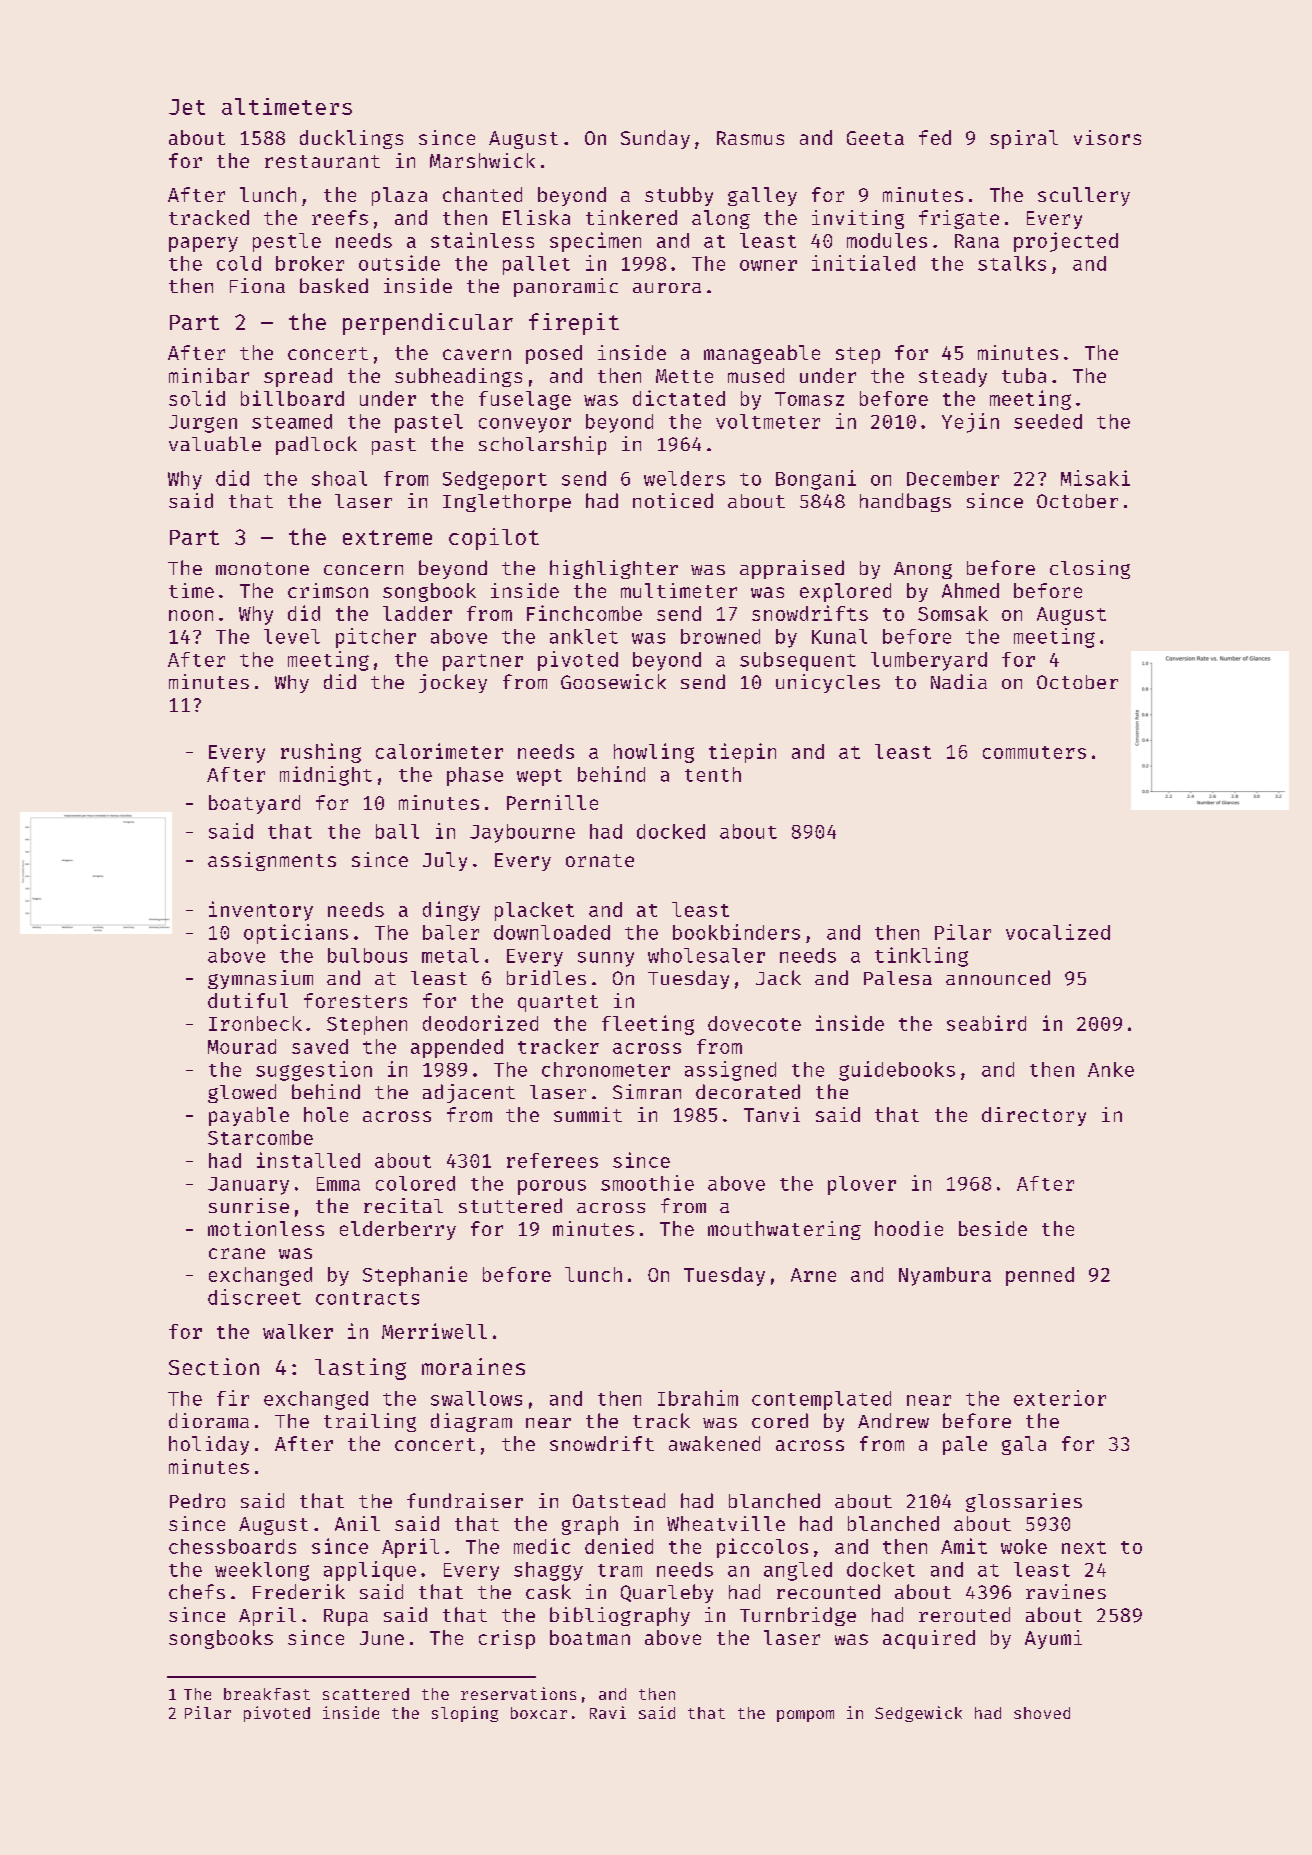 This screenshot has width=1312, height=1855. What do you see at coordinates (905, 502) in the screenshot?
I see `handbags` at bounding box center [905, 502].
